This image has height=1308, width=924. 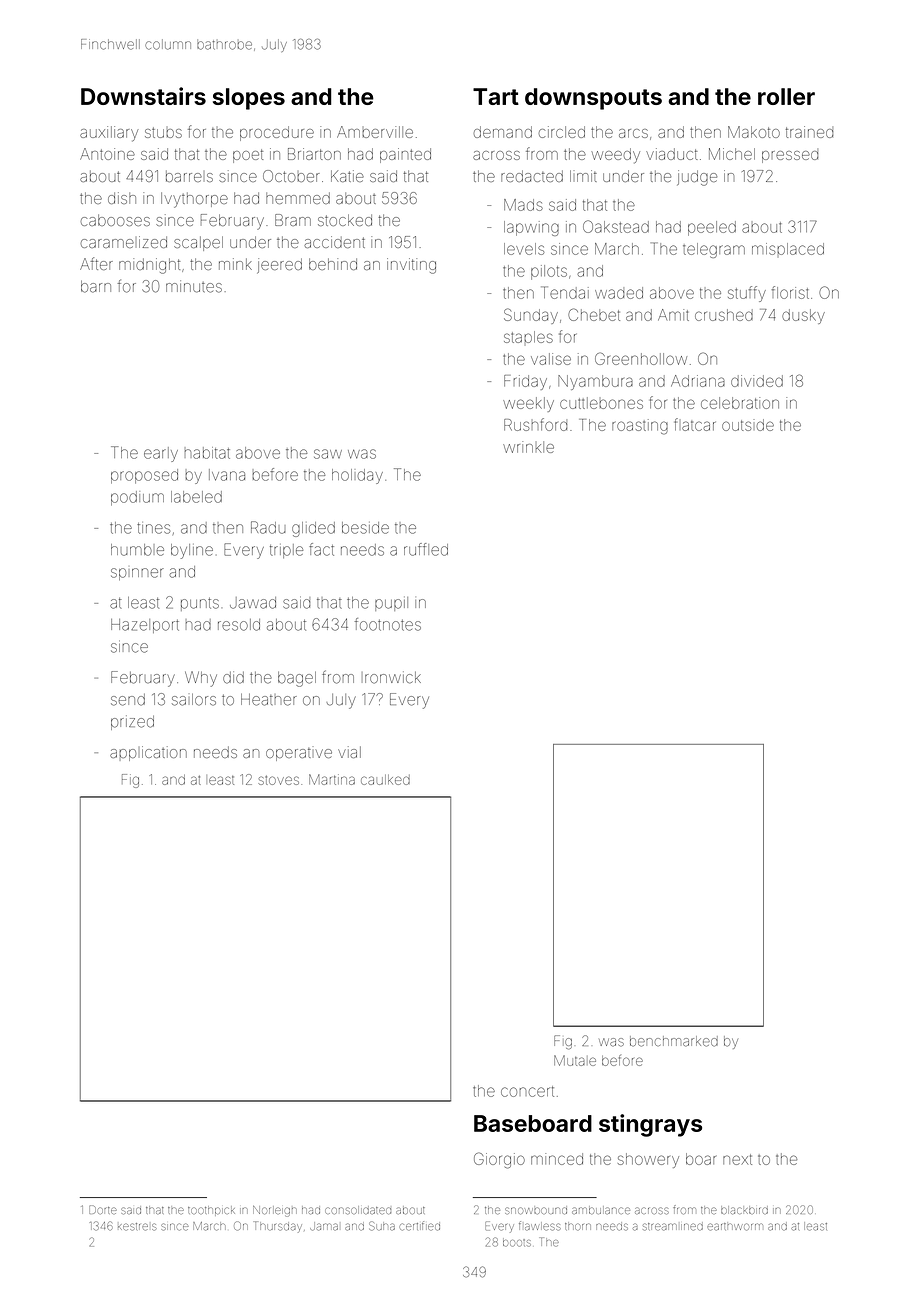 I want to click on kestrels, so click(x=137, y=1227).
